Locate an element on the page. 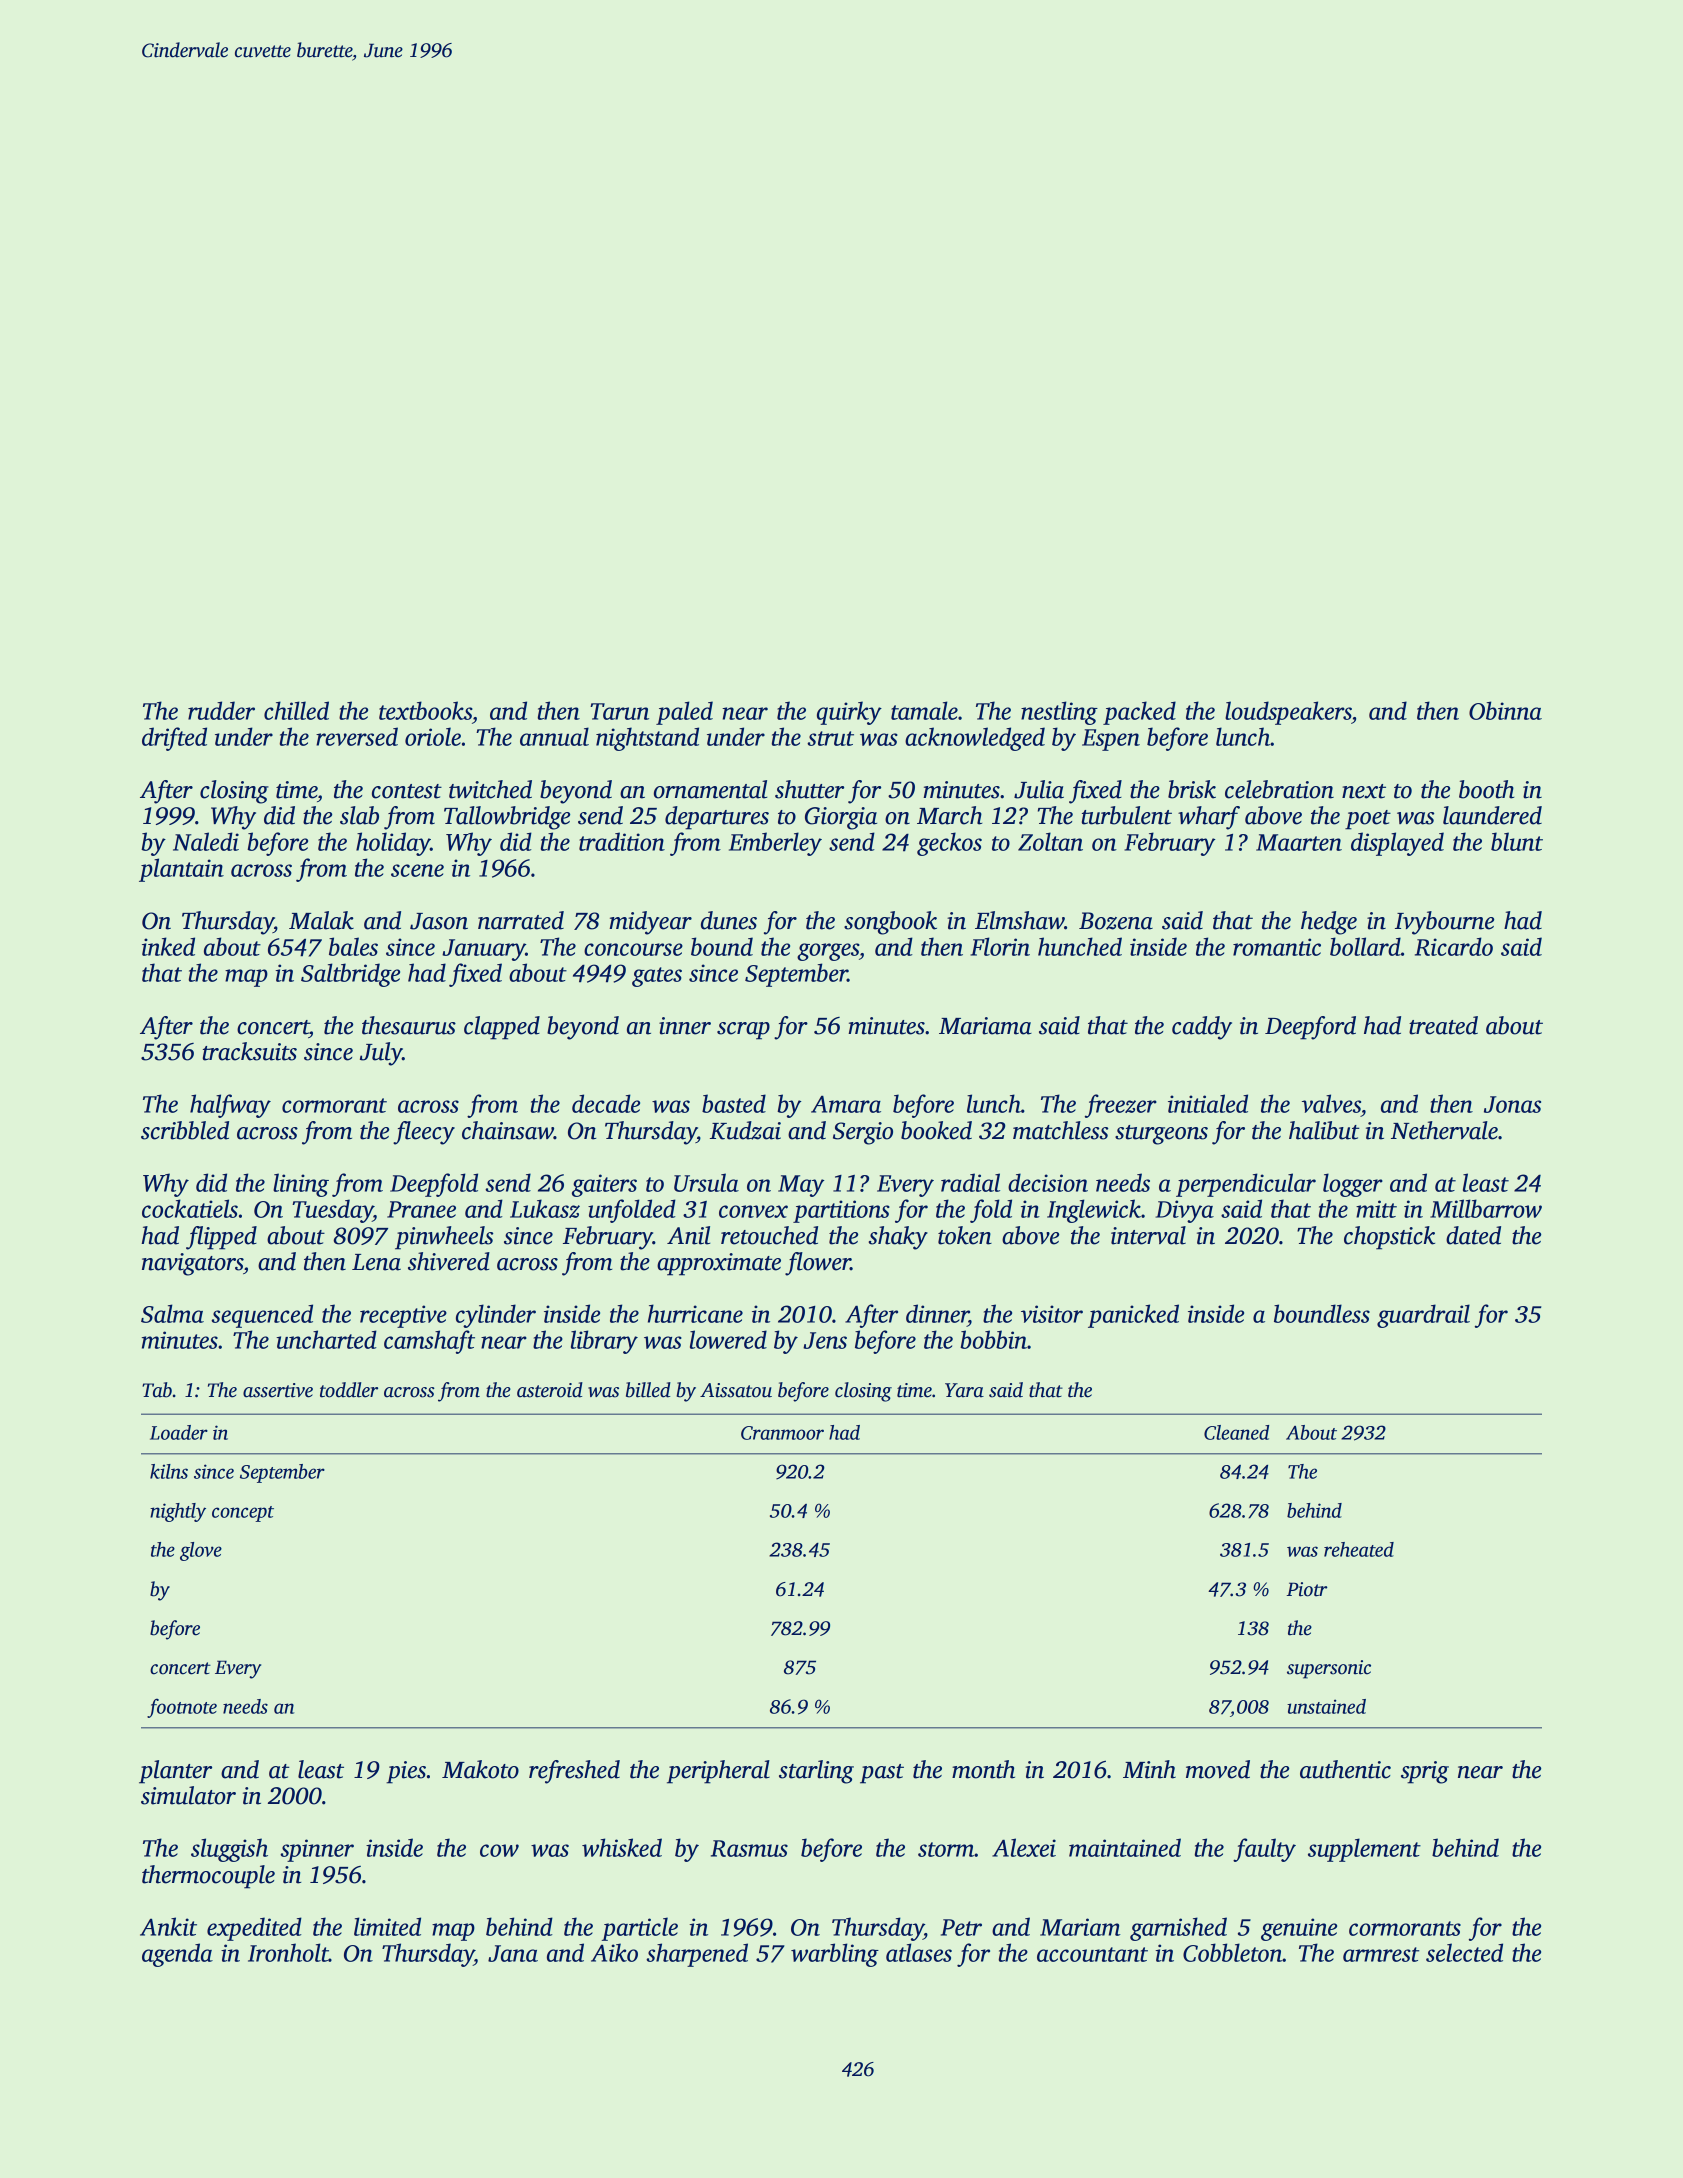 This image has width=1683, height=2178. caddy is located at coordinates (1202, 1028).
